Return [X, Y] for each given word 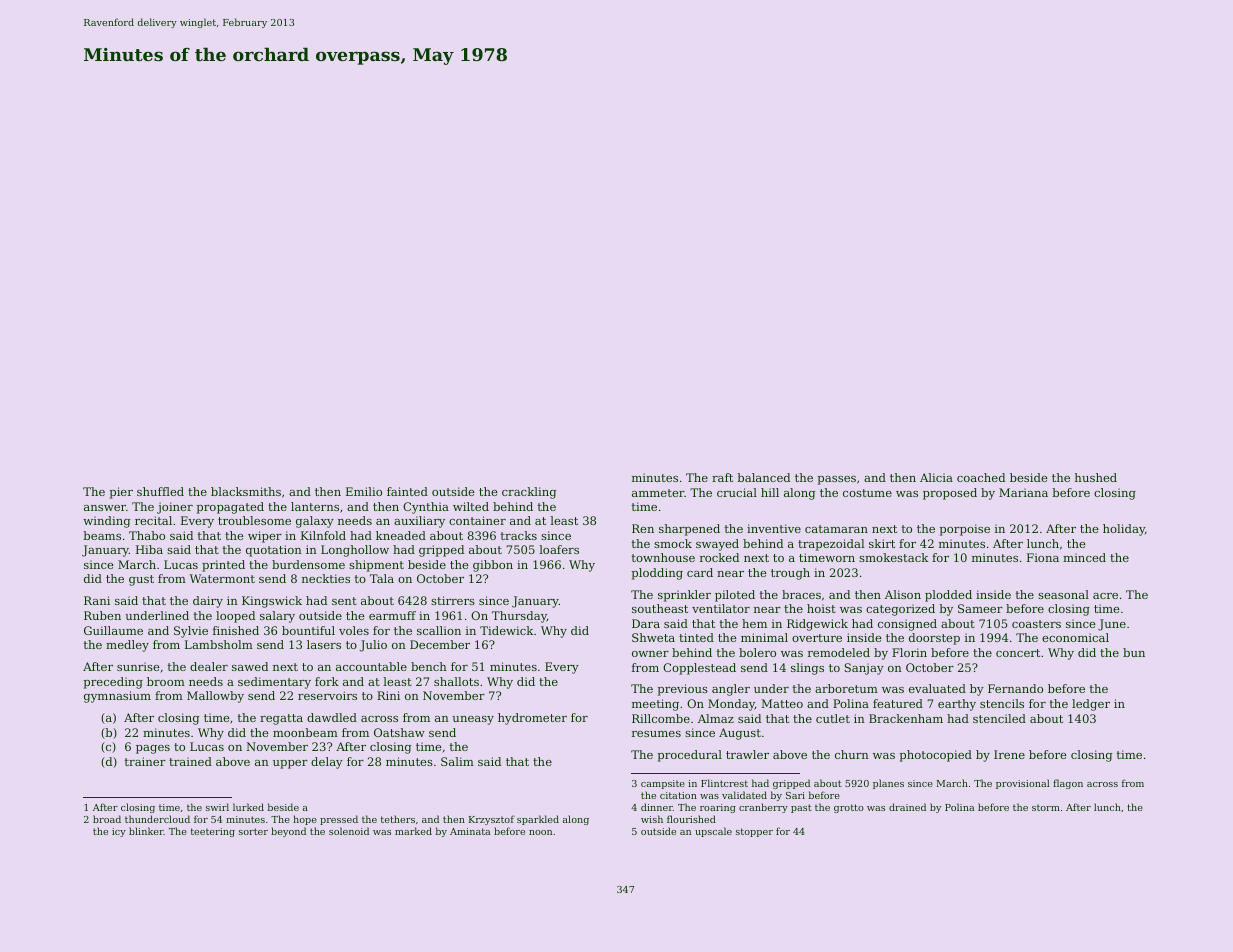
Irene [1009, 754]
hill [770, 492]
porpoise [965, 530]
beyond [288, 832]
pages [153, 749]
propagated [230, 508]
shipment [376, 566]
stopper [754, 832]
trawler [747, 754]
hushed [1096, 477]
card [700, 572]
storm [1046, 807]
